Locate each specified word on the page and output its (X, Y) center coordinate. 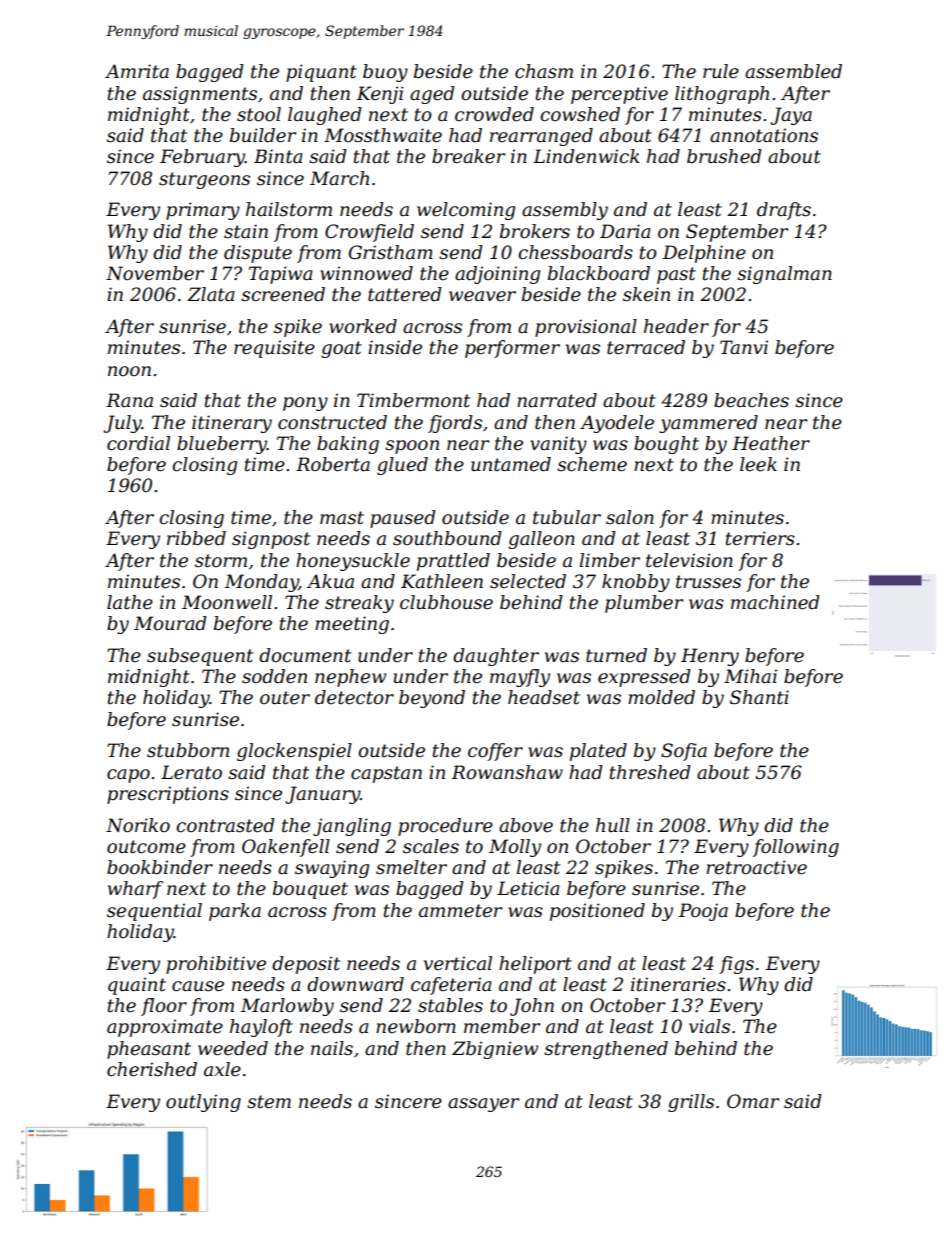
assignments (200, 95)
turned (616, 655)
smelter (411, 867)
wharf (135, 890)
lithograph (722, 95)
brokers (535, 231)
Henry (710, 657)
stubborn (188, 750)
